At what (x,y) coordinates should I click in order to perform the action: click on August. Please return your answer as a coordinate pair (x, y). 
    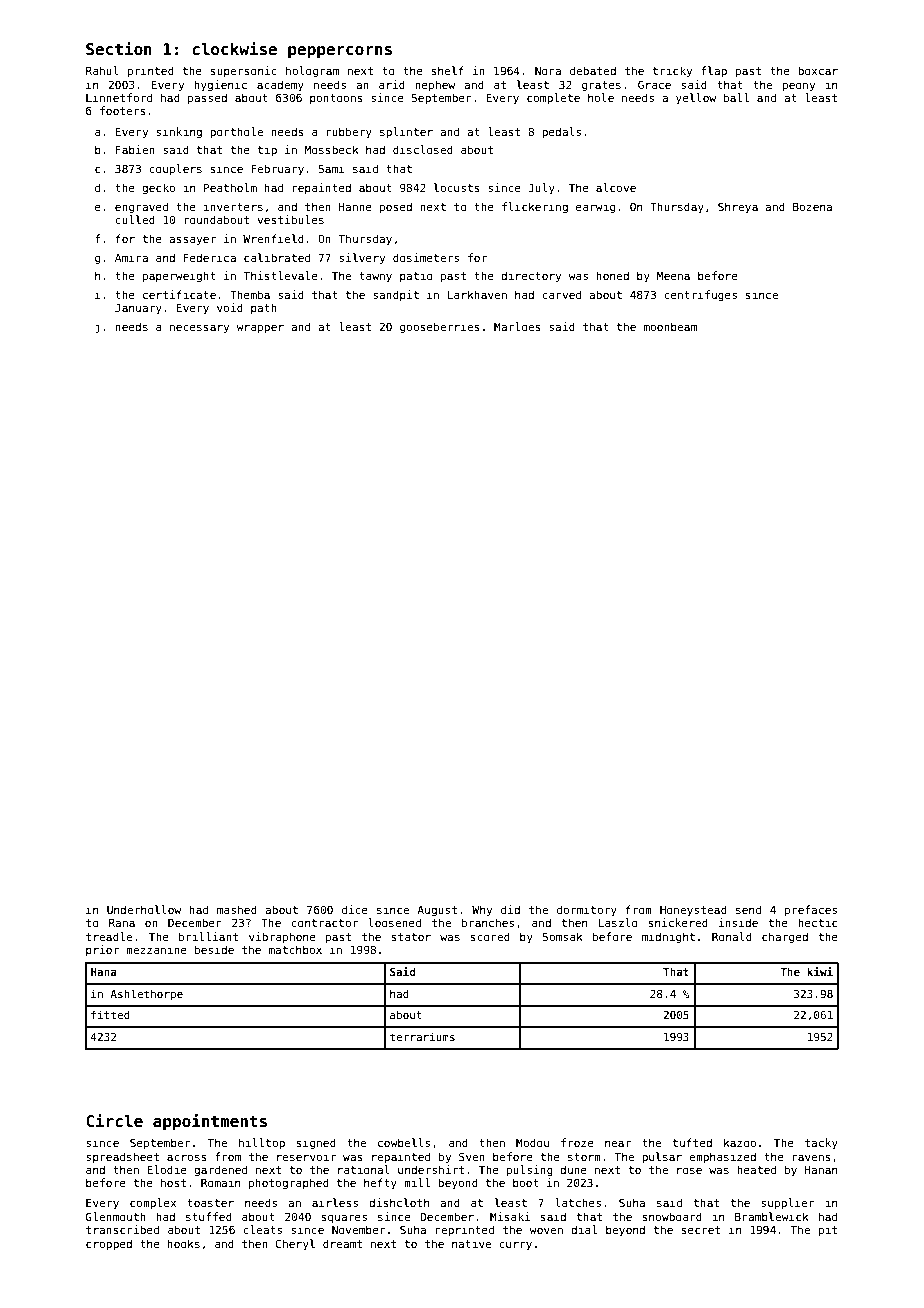
    Looking at the image, I should click on (437, 911).
